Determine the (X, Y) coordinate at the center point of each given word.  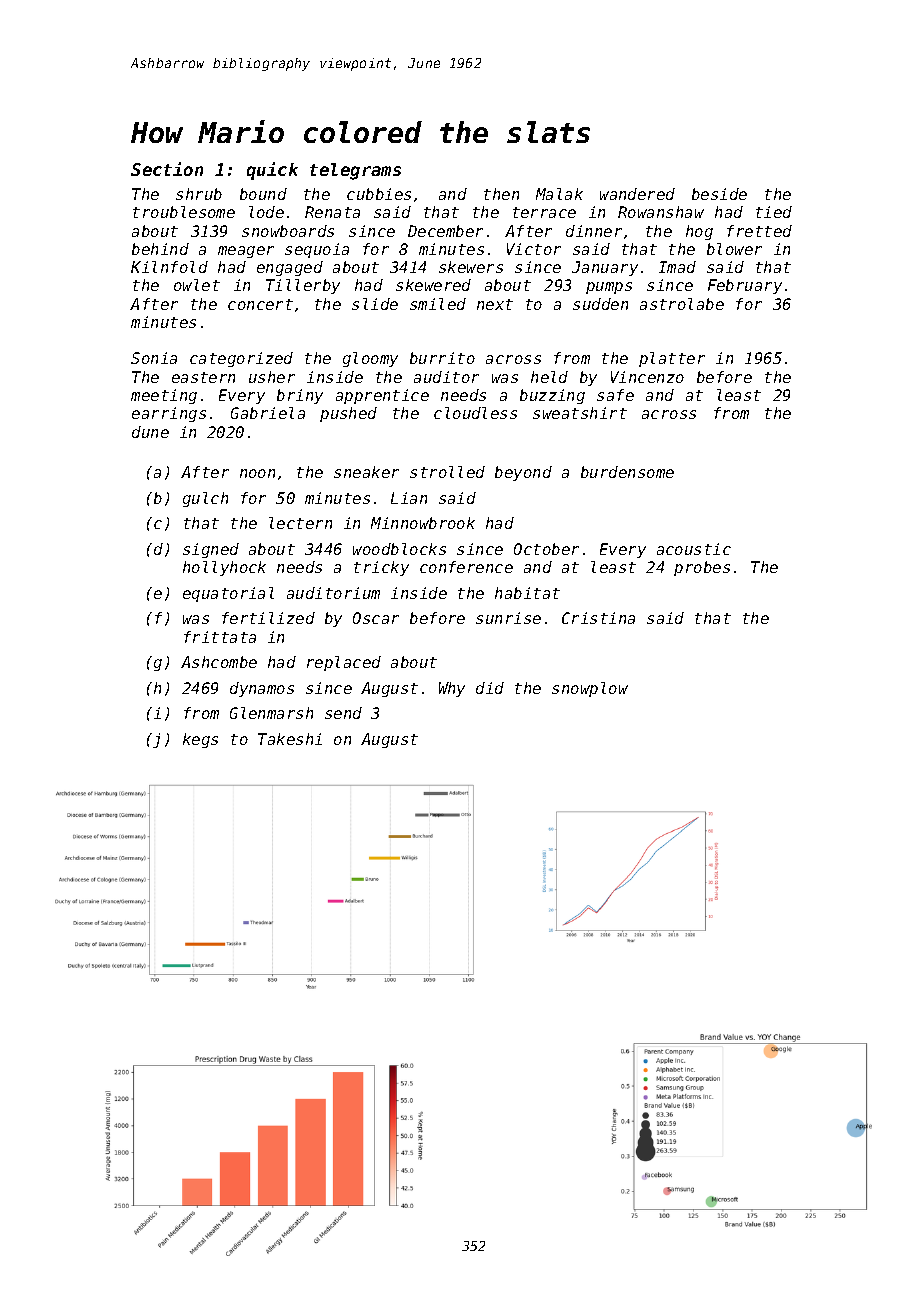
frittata (220, 637)
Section (167, 169)
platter (672, 359)
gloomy (370, 359)
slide (375, 304)
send (343, 713)
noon (257, 473)
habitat (527, 593)
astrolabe (682, 304)
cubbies (379, 194)
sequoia (317, 250)
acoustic (694, 549)
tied (774, 212)
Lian (409, 498)
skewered (433, 285)
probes (702, 568)
